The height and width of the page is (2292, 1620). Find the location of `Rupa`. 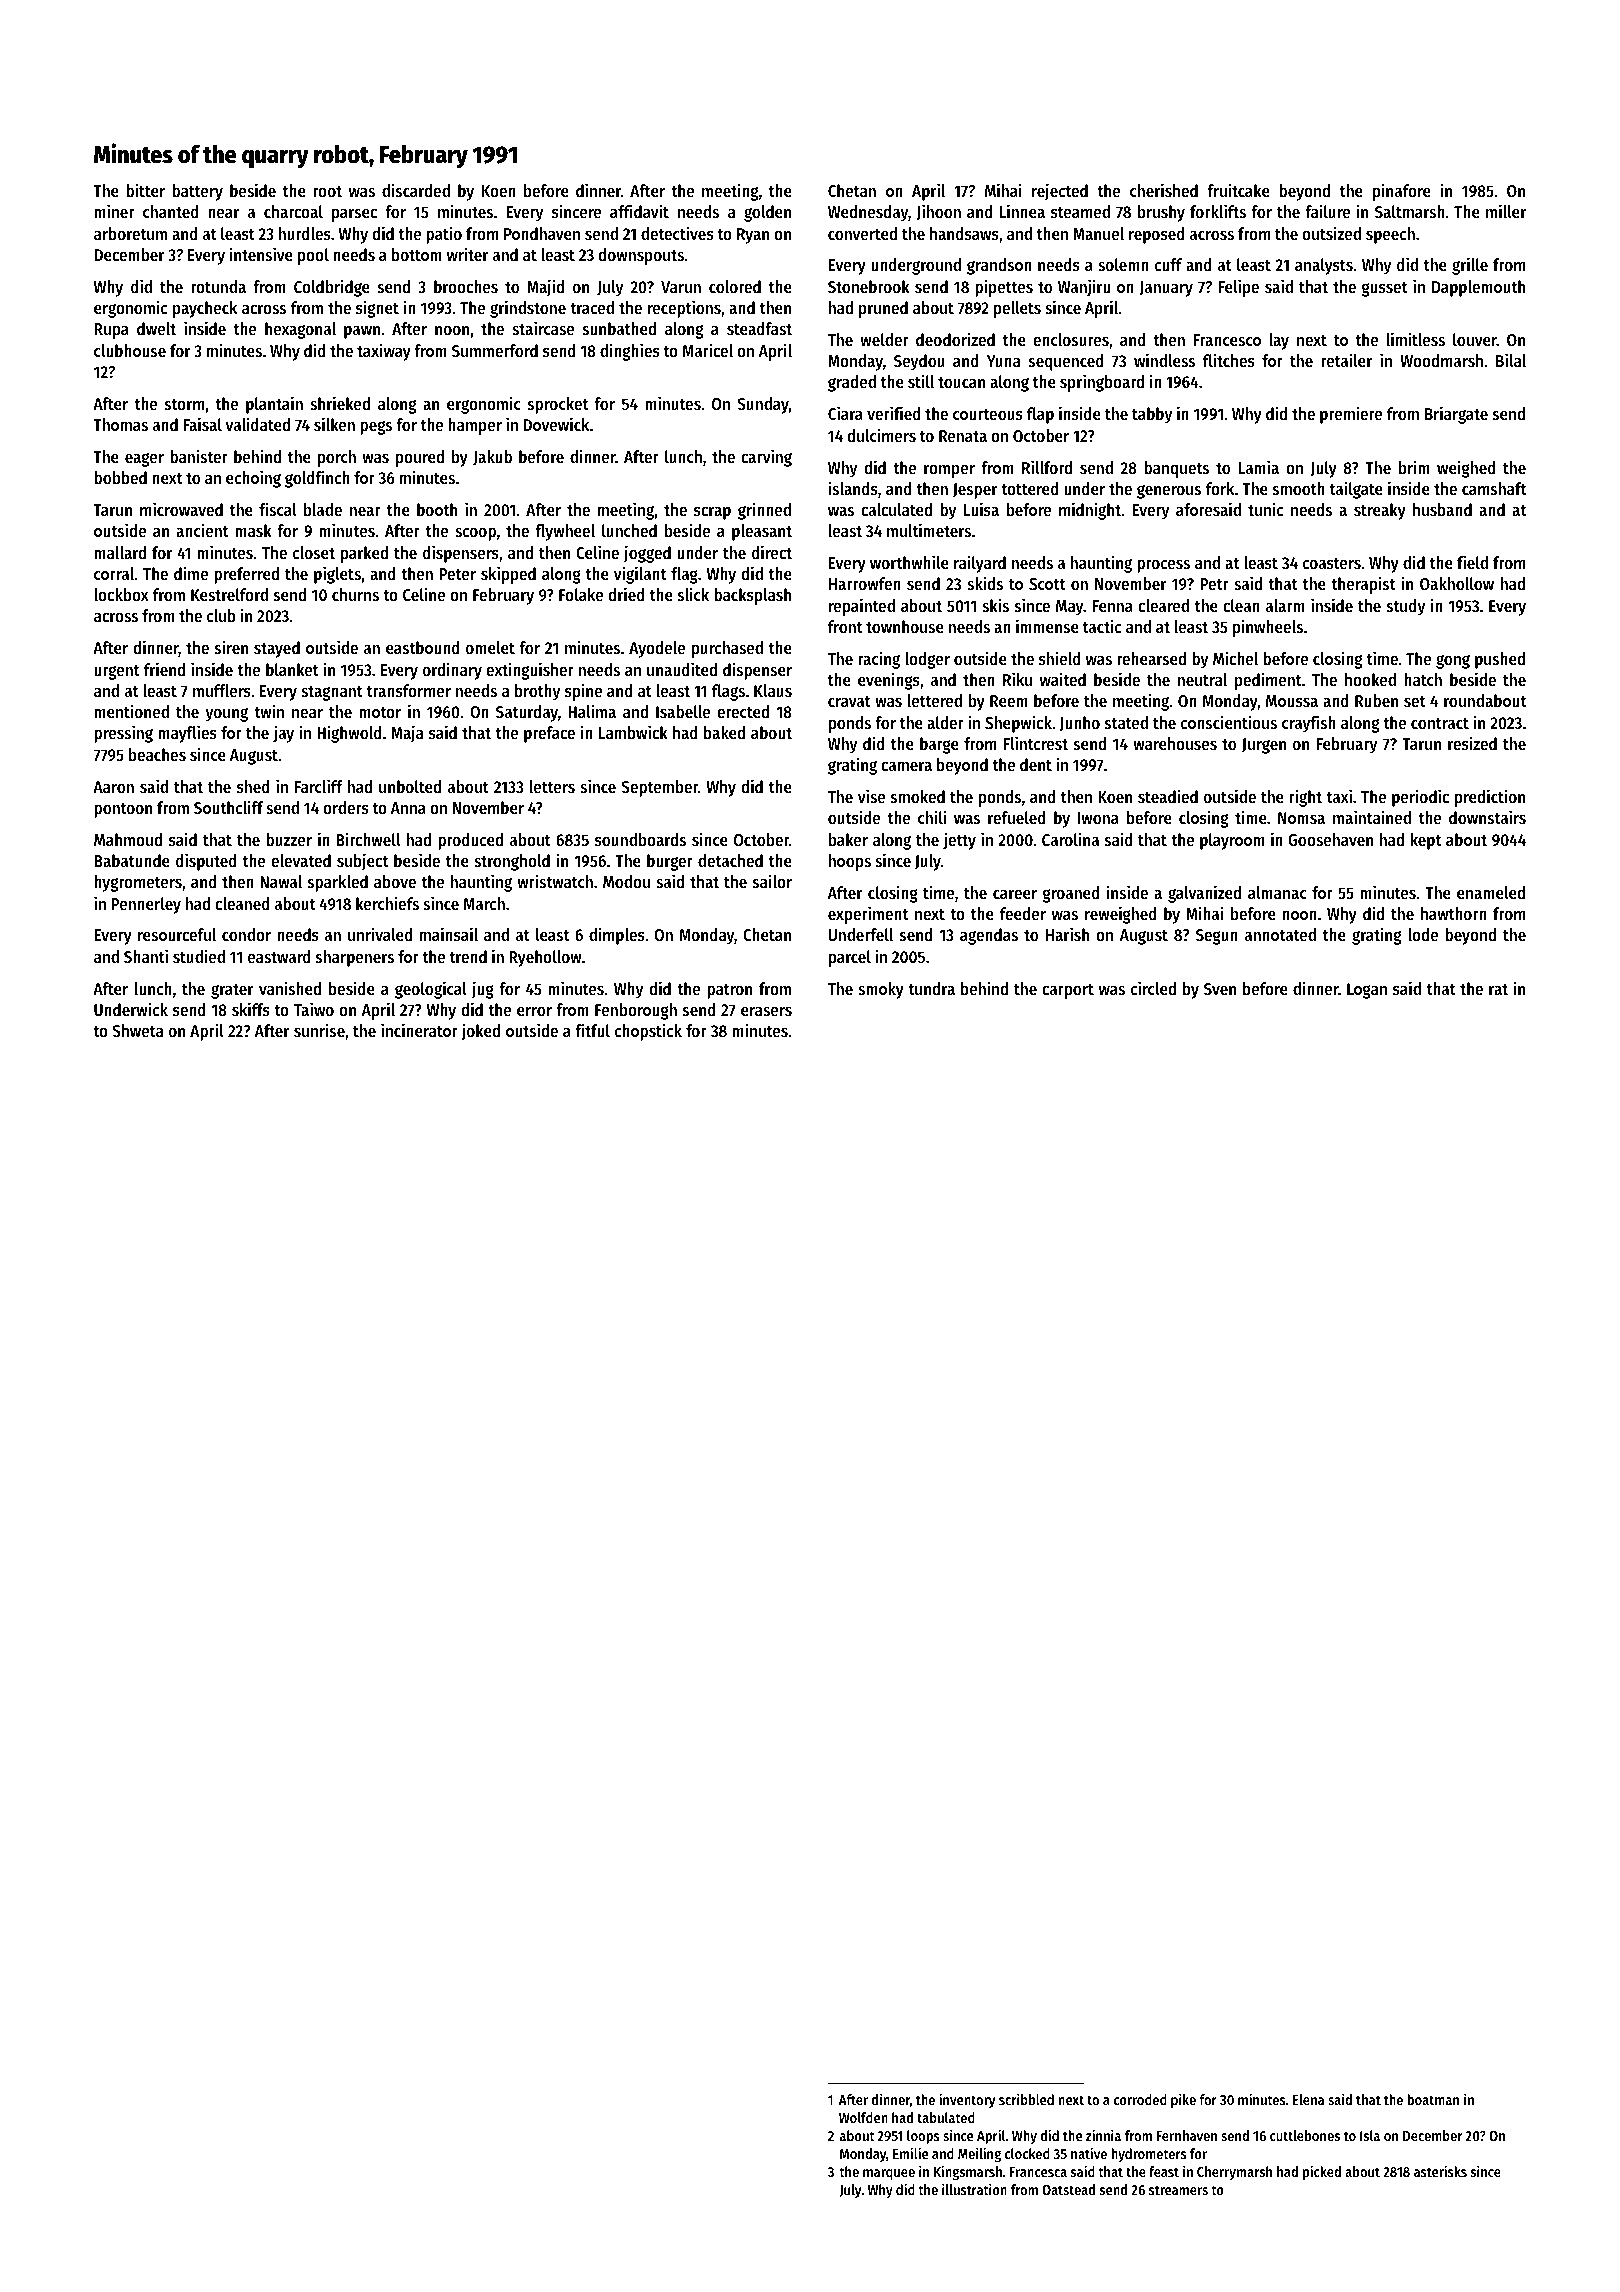

Rupa is located at coordinates (111, 331).
